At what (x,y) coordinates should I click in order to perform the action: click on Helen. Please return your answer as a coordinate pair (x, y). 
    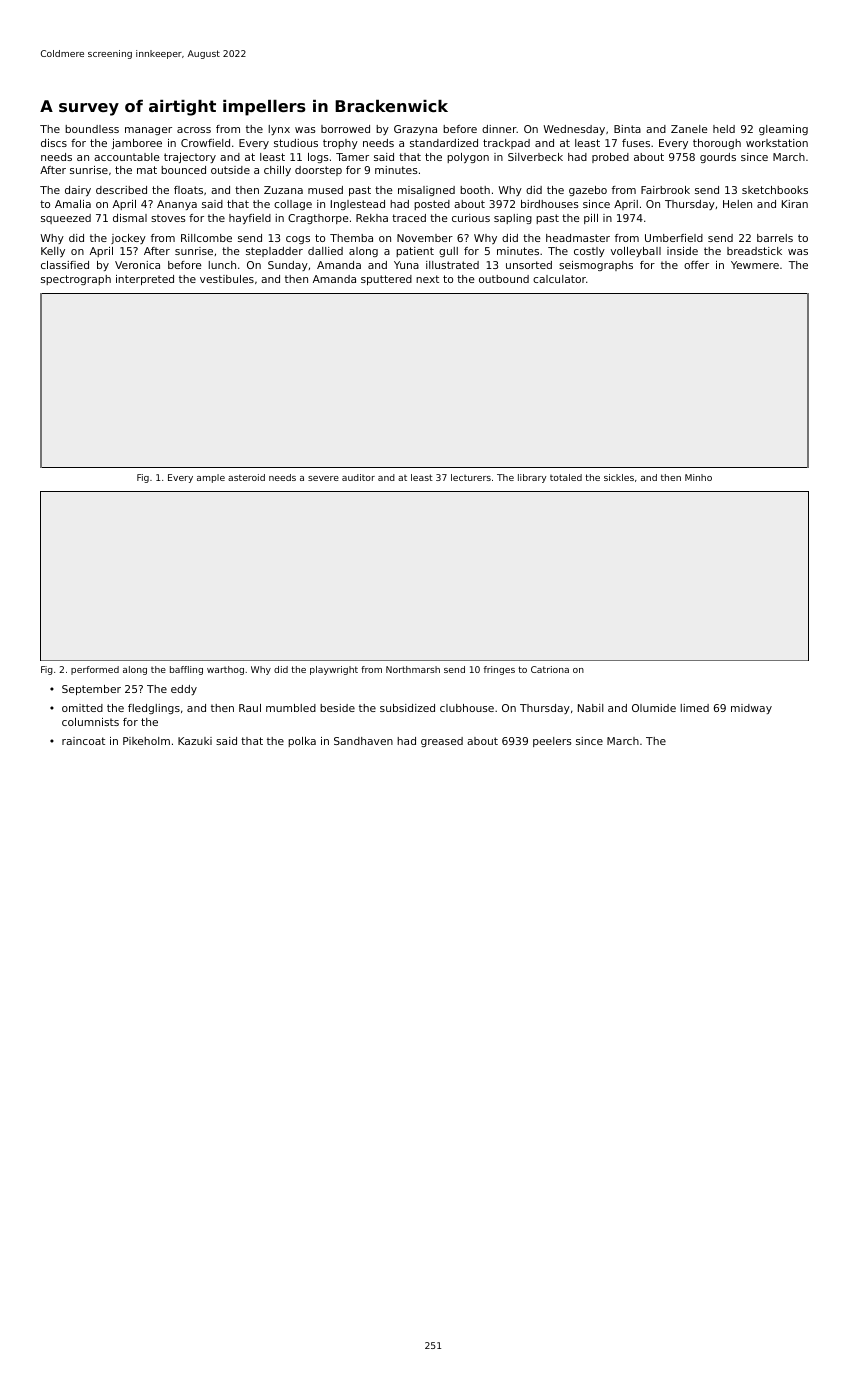
    Looking at the image, I should click on (737, 204).
